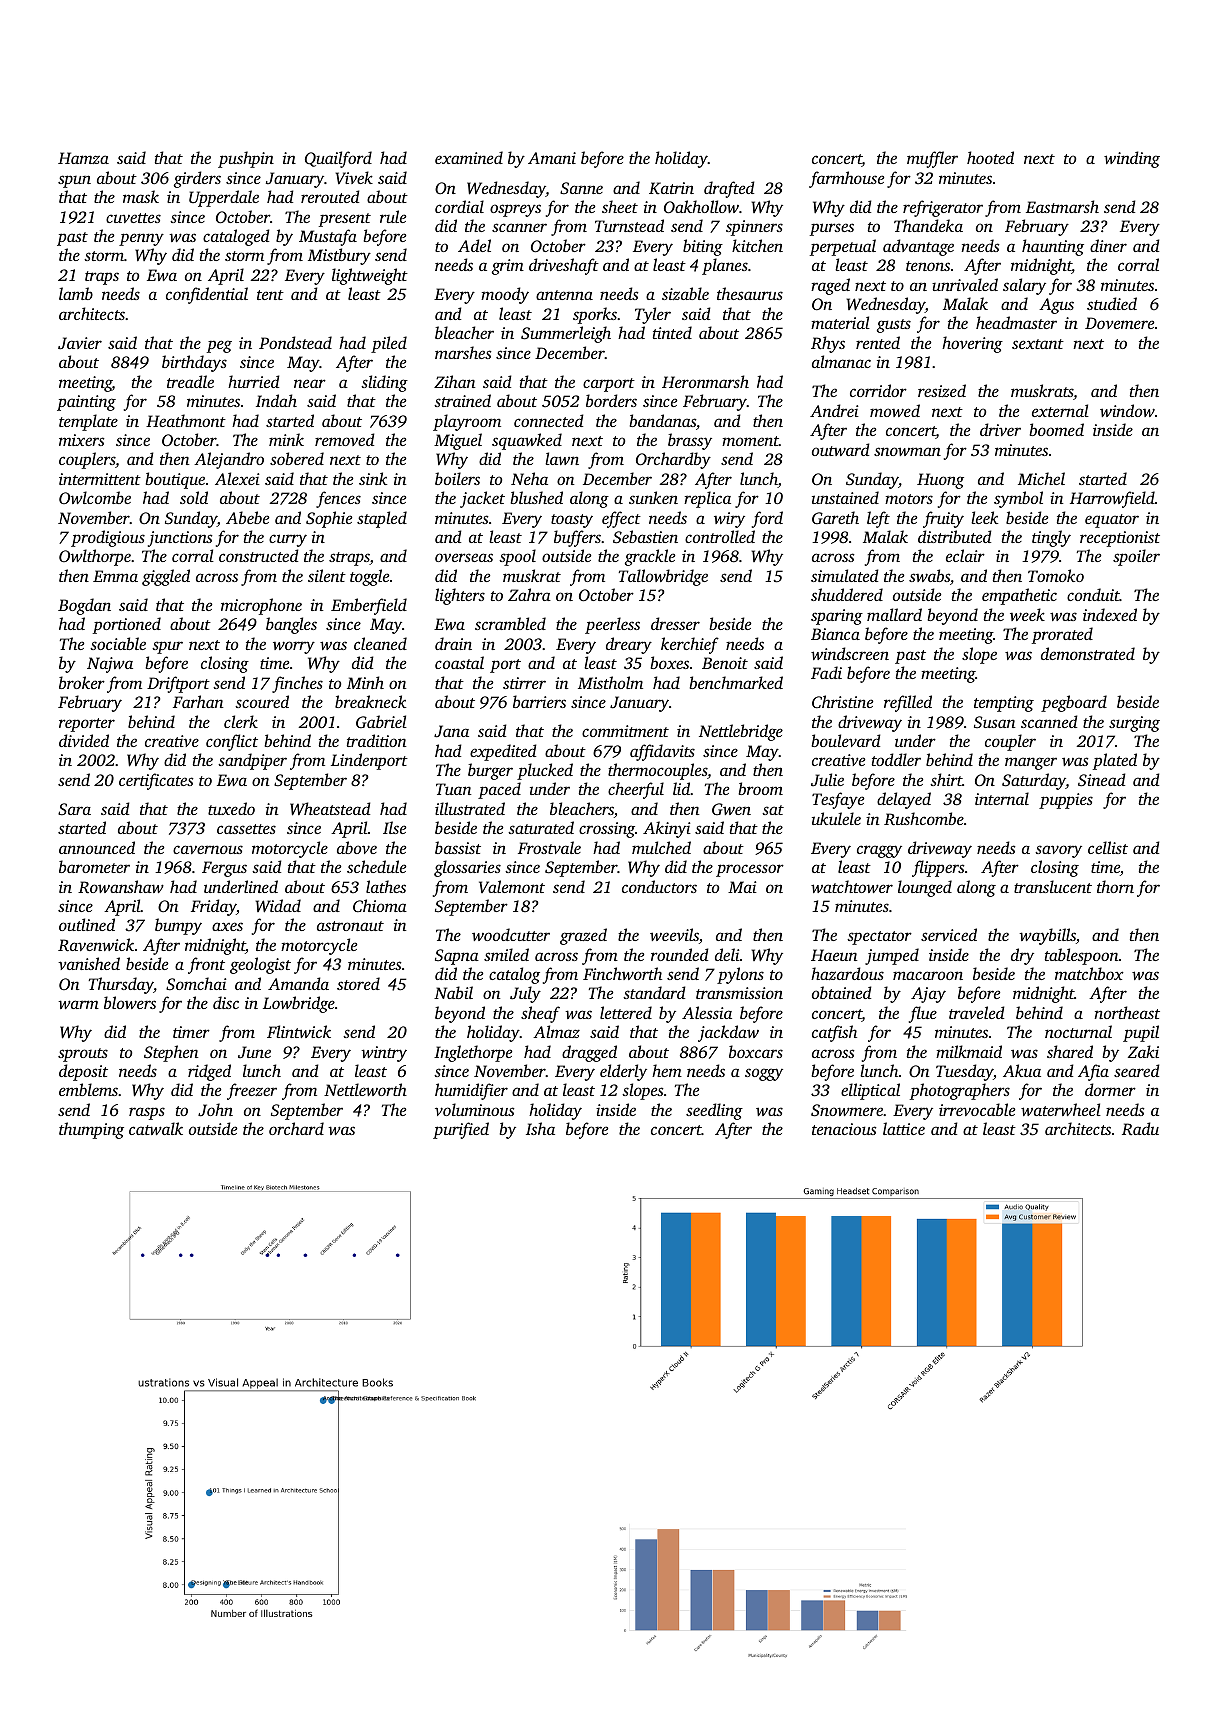 The width and height of the screenshot is (1218, 1723). What do you see at coordinates (736, 682) in the screenshot?
I see `benchmarked` at bounding box center [736, 682].
